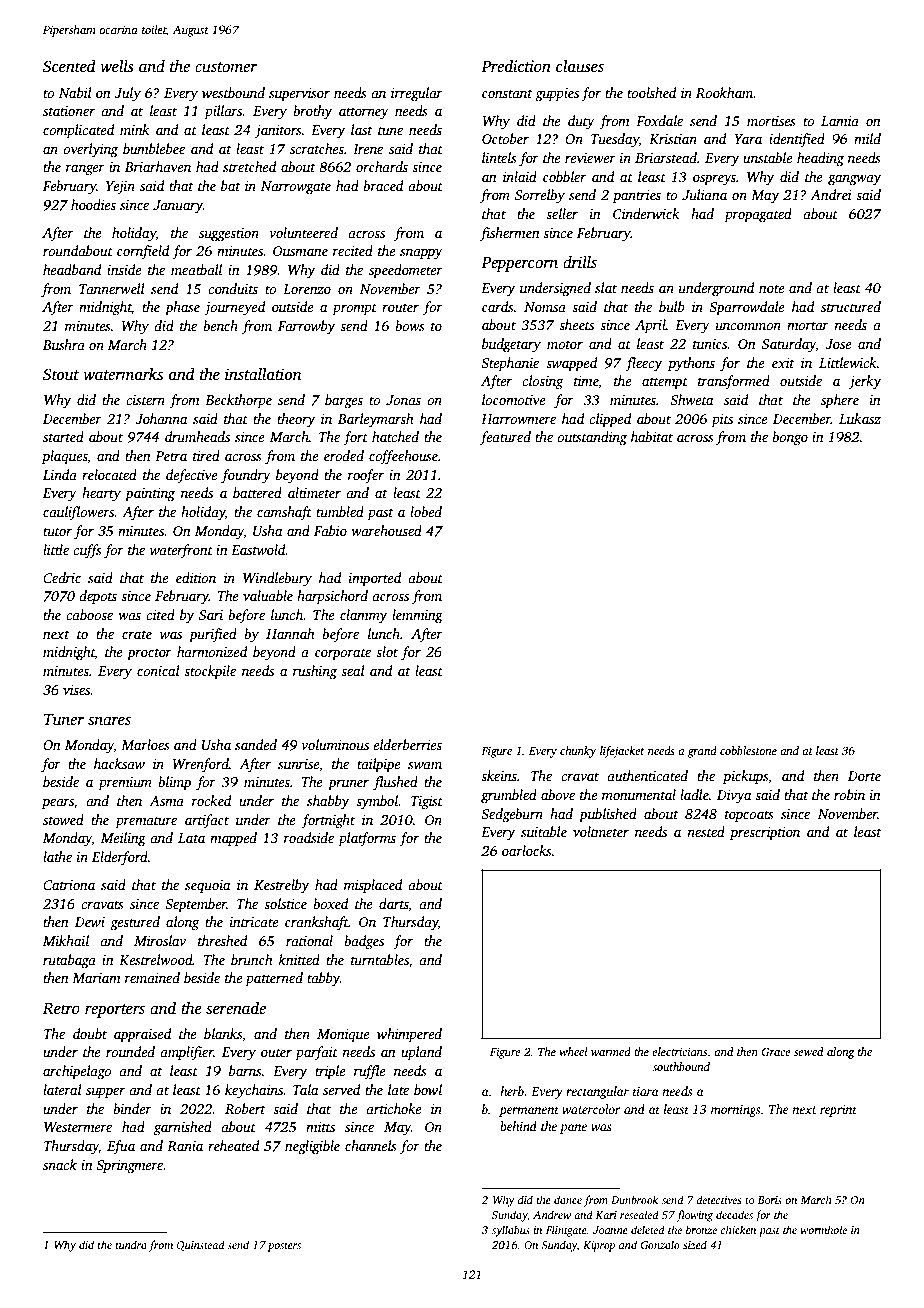  What do you see at coordinates (89, 614) in the document?
I see `caboose` at bounding box center [89, 614].
